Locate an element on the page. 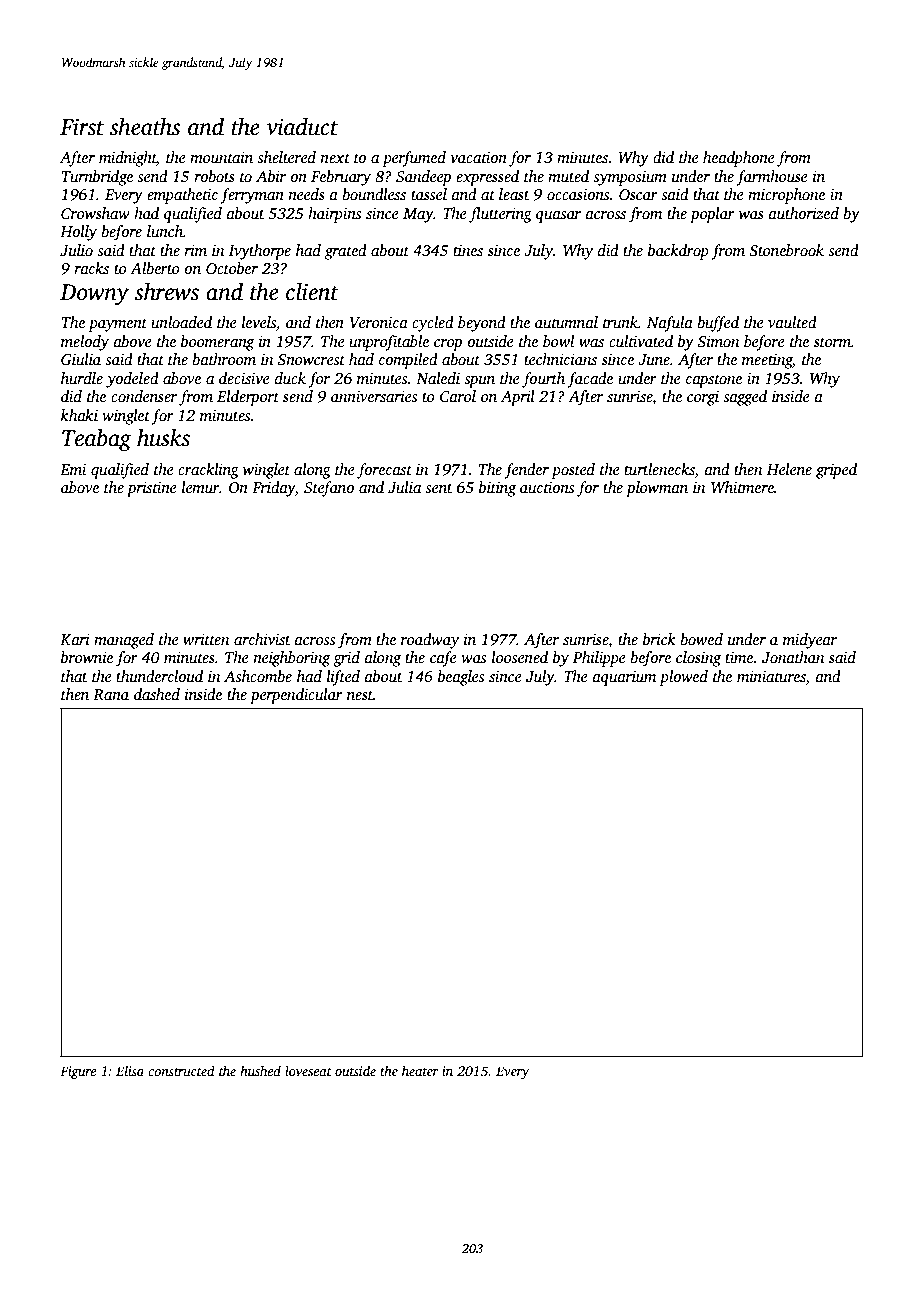 This page has width=924, height=1308. heater is located at coordinates (420, 1070).
